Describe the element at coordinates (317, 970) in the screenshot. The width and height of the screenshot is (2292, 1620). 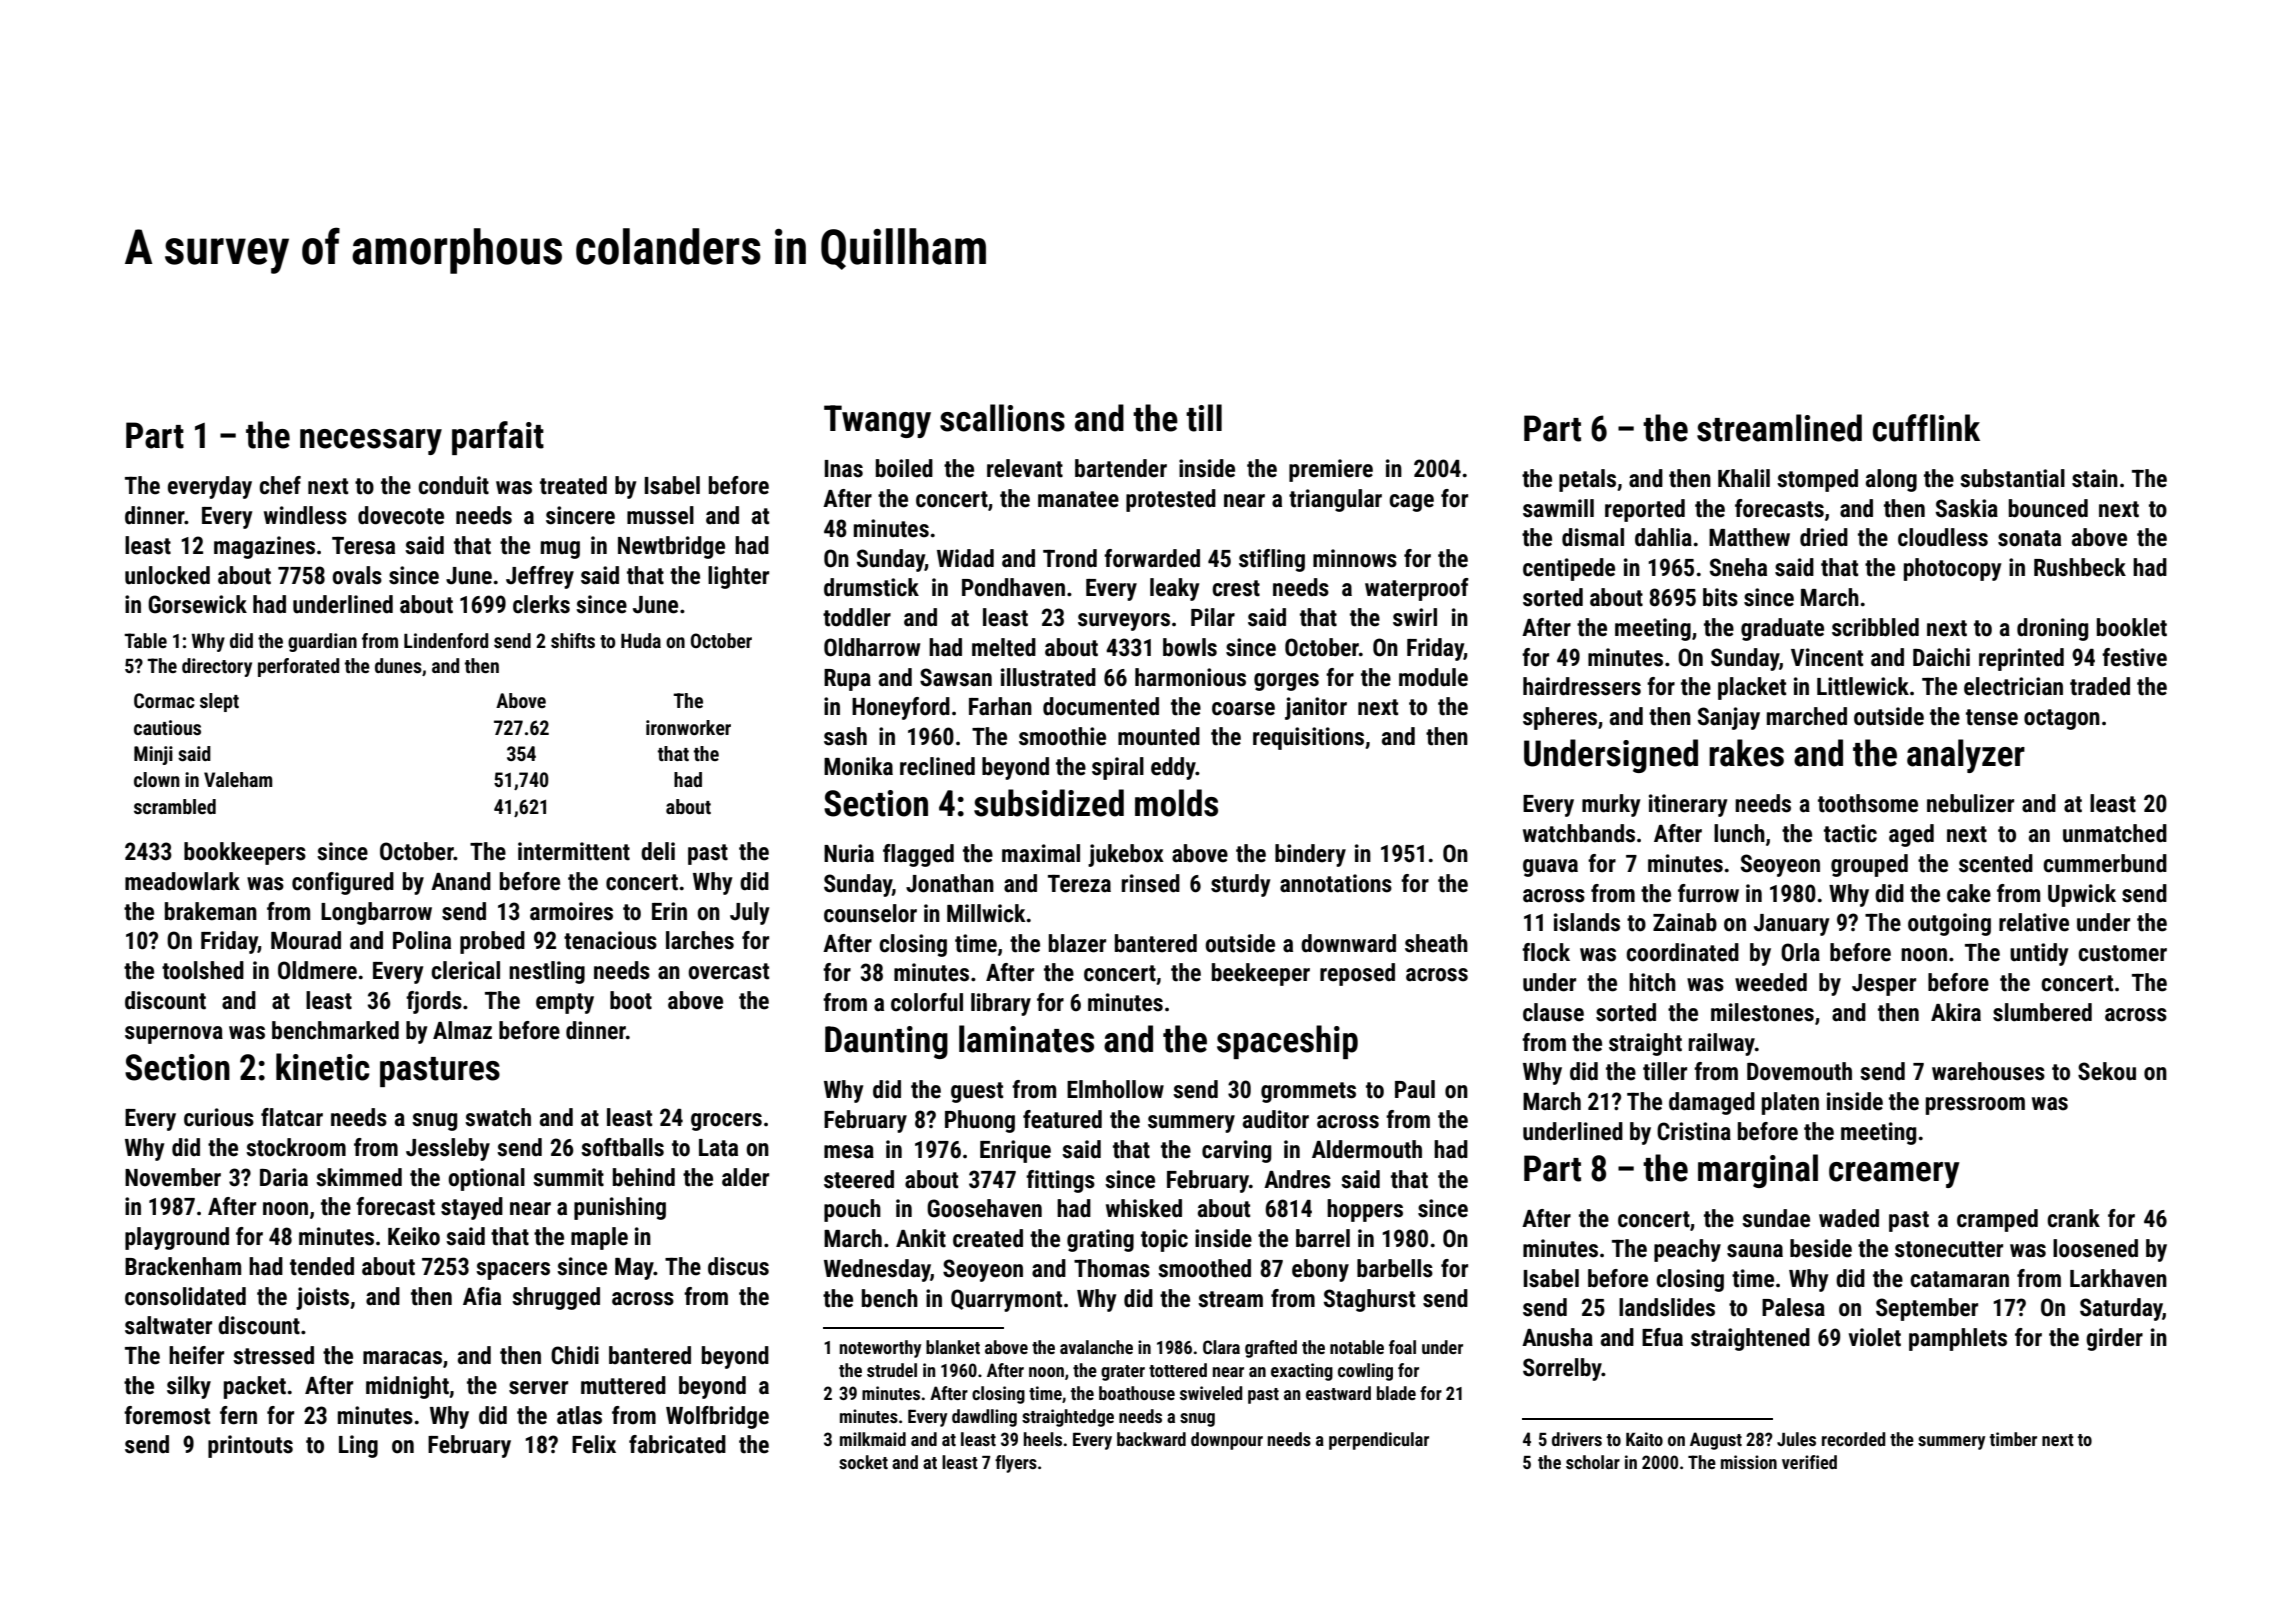
I see `Oldmere` at that location.
